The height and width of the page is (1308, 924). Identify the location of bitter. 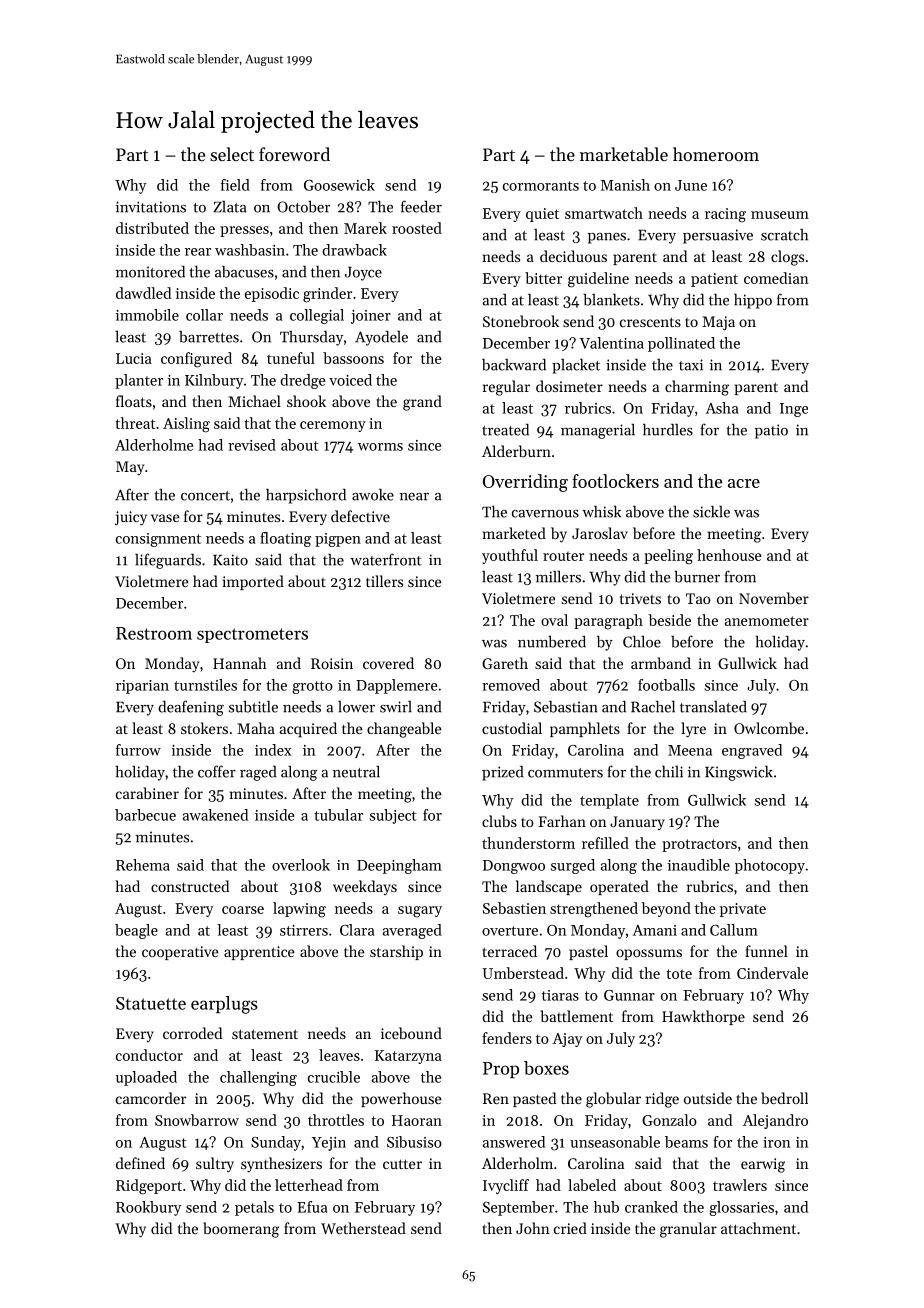
(543, 278).
